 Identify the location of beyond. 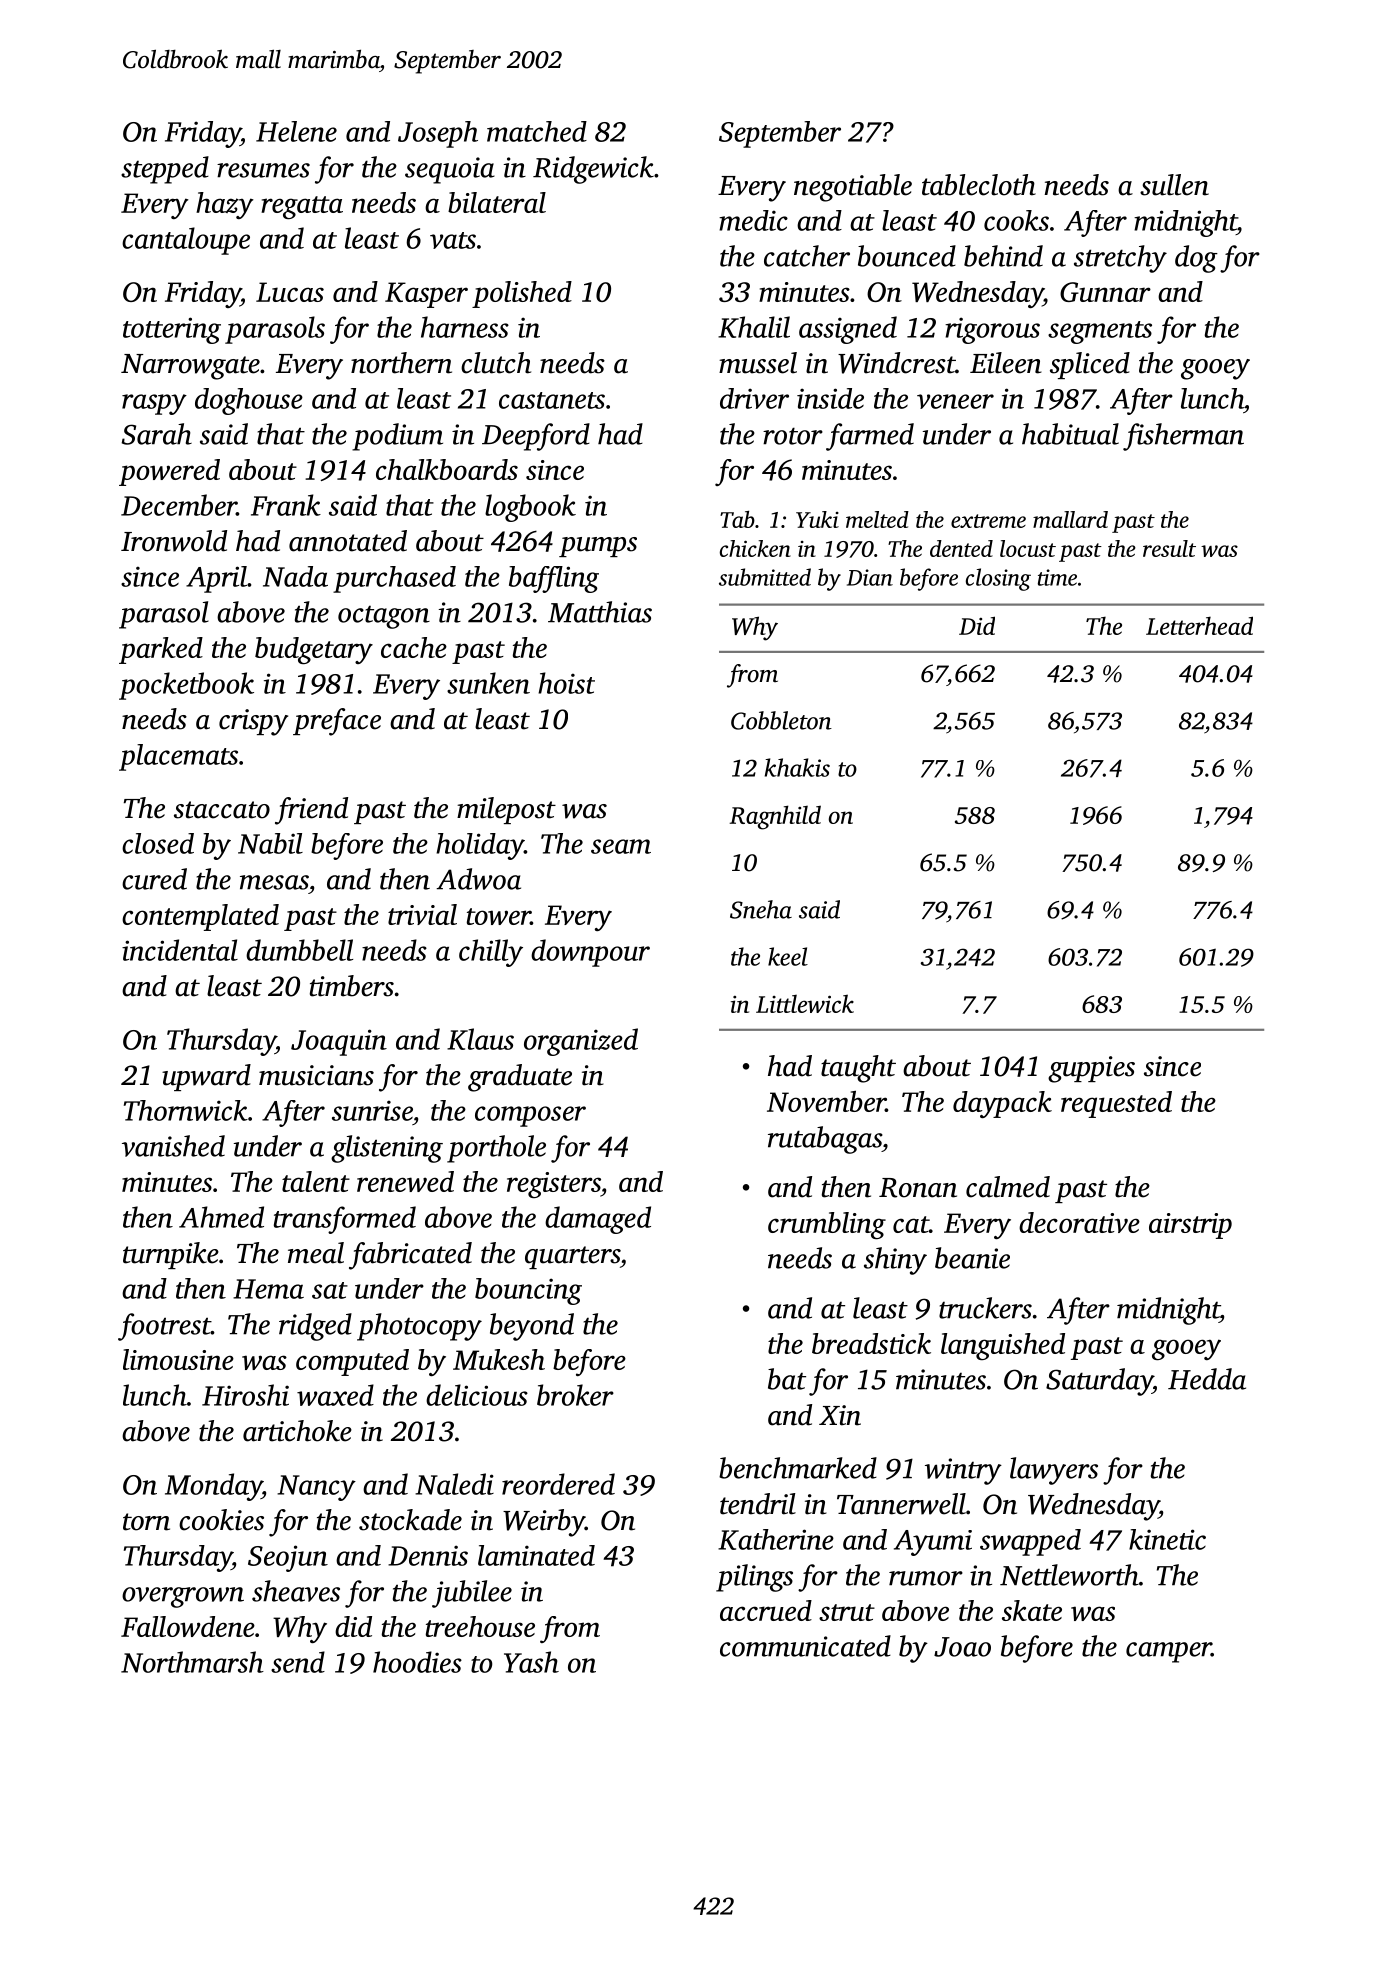
(532, 1327).
